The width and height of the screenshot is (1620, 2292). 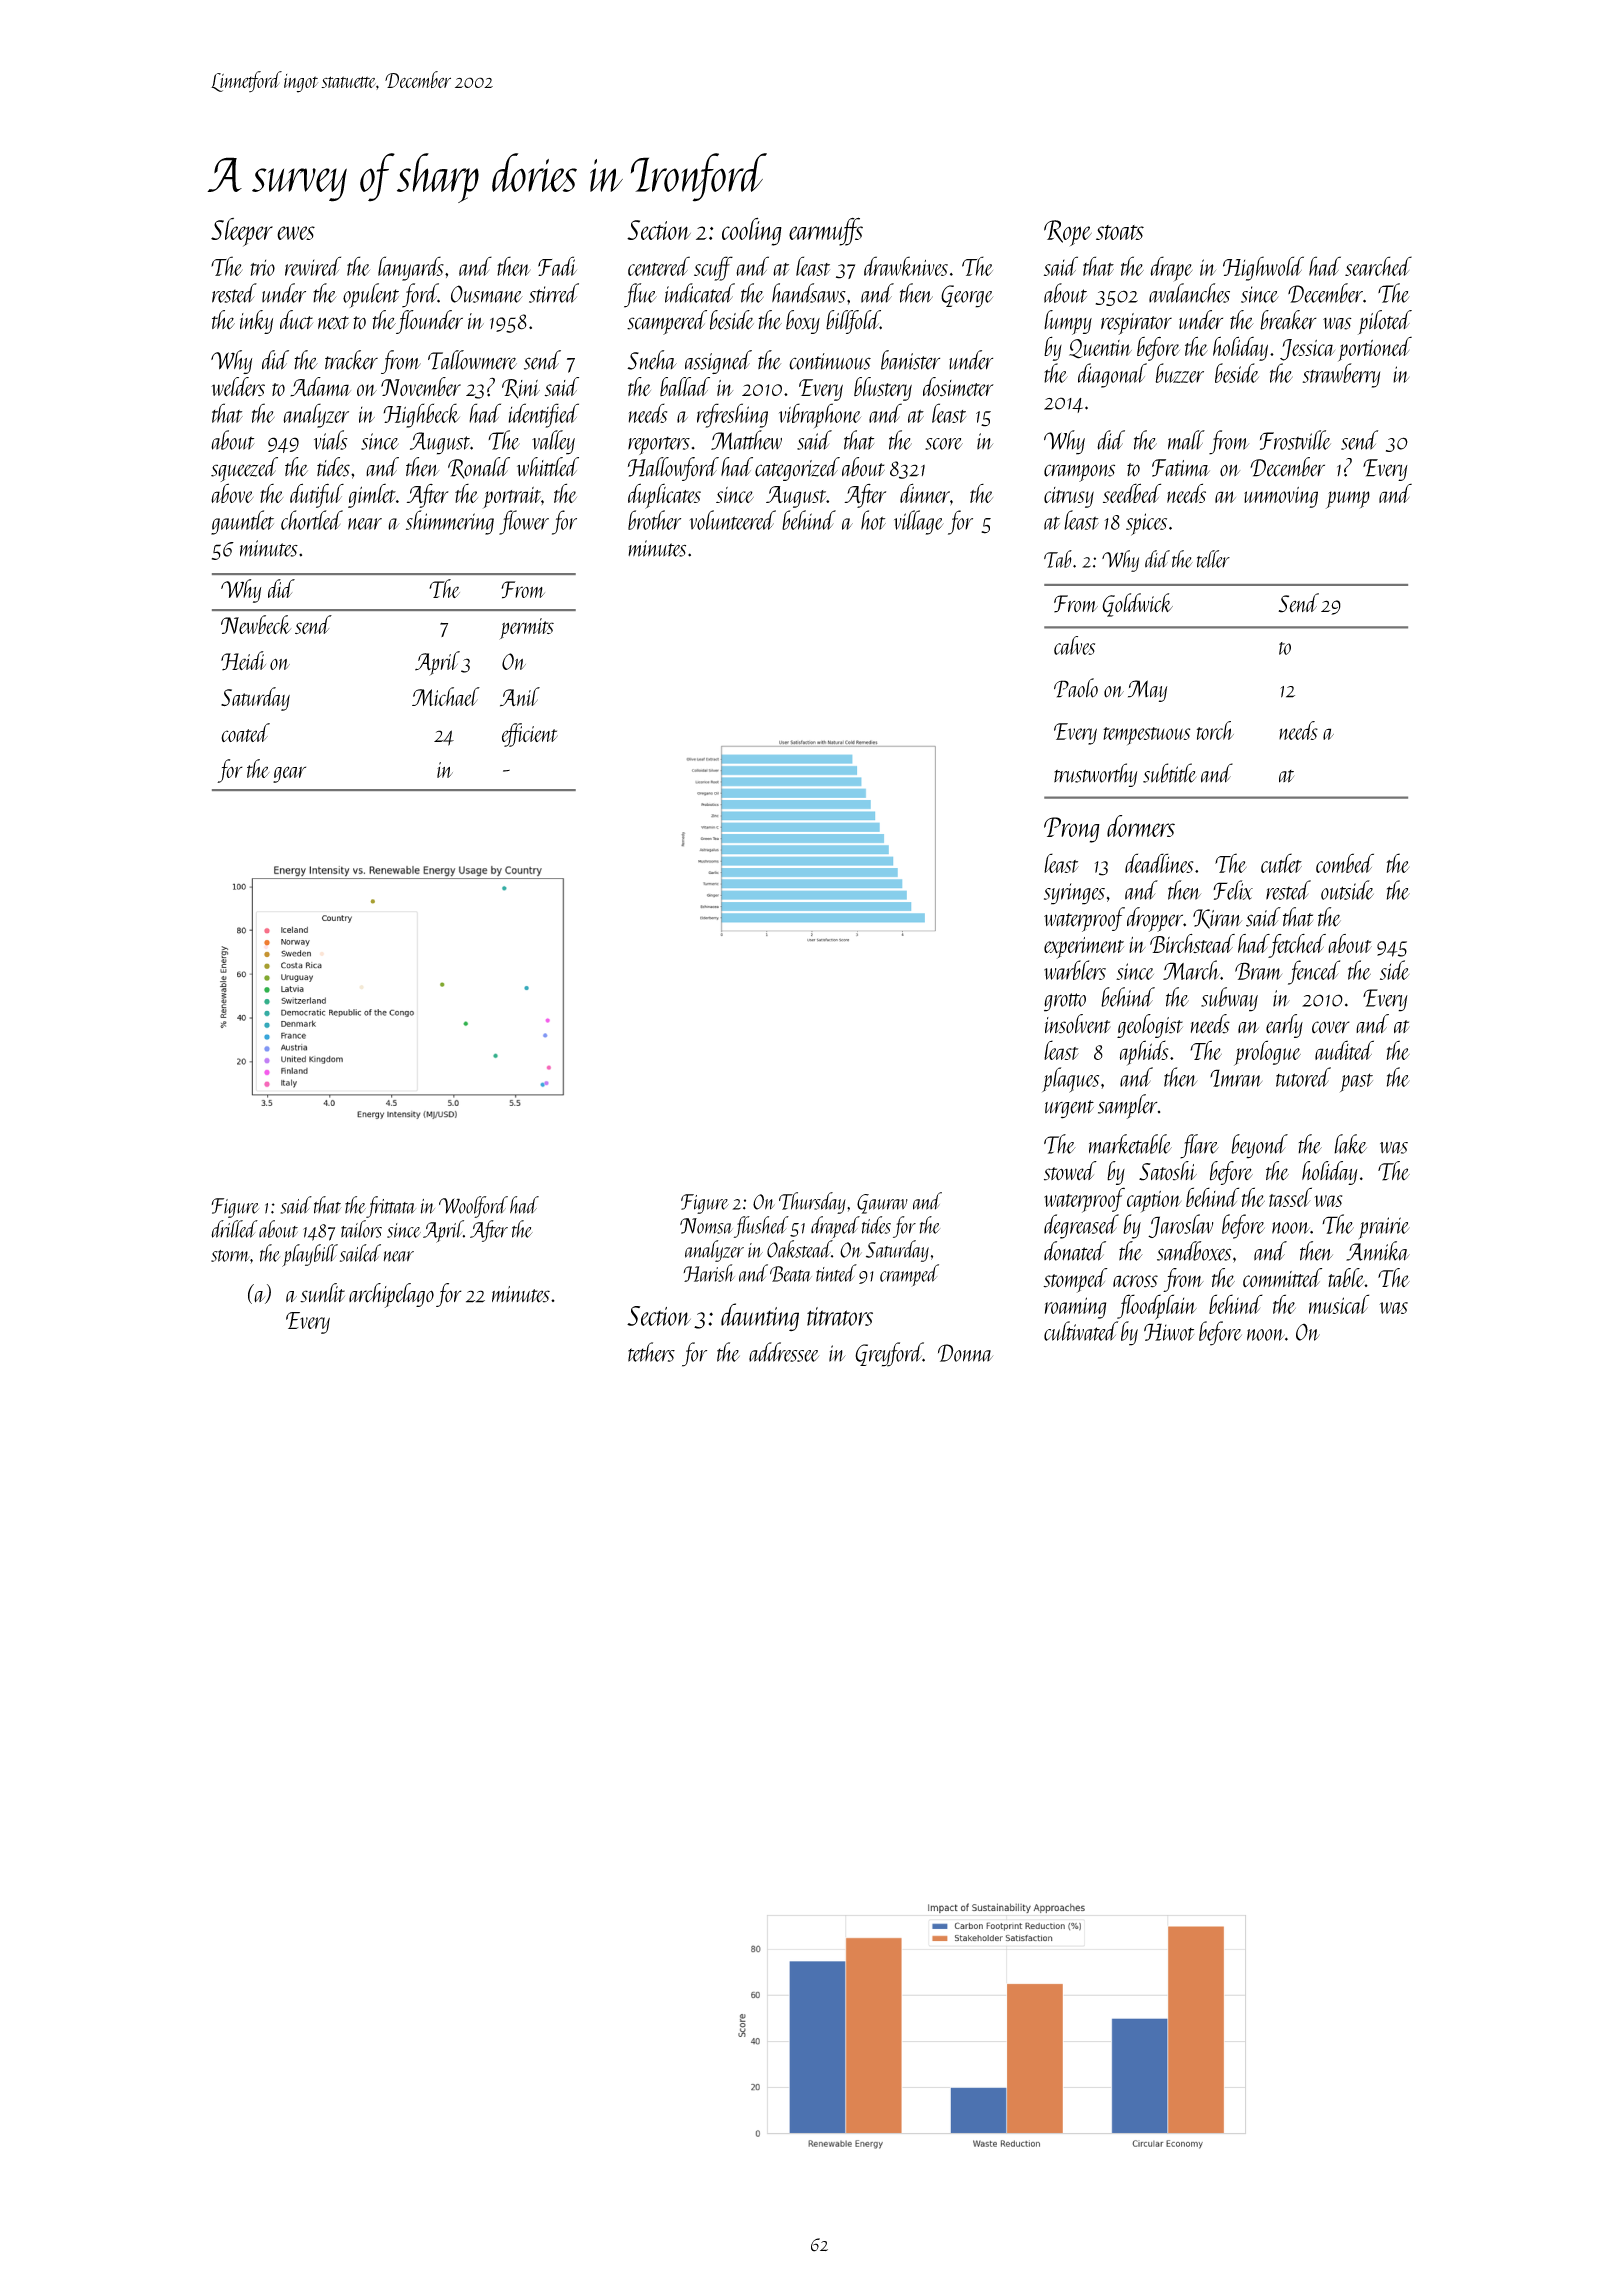 I want to click on Donna, so click(x=965, y=1353).
